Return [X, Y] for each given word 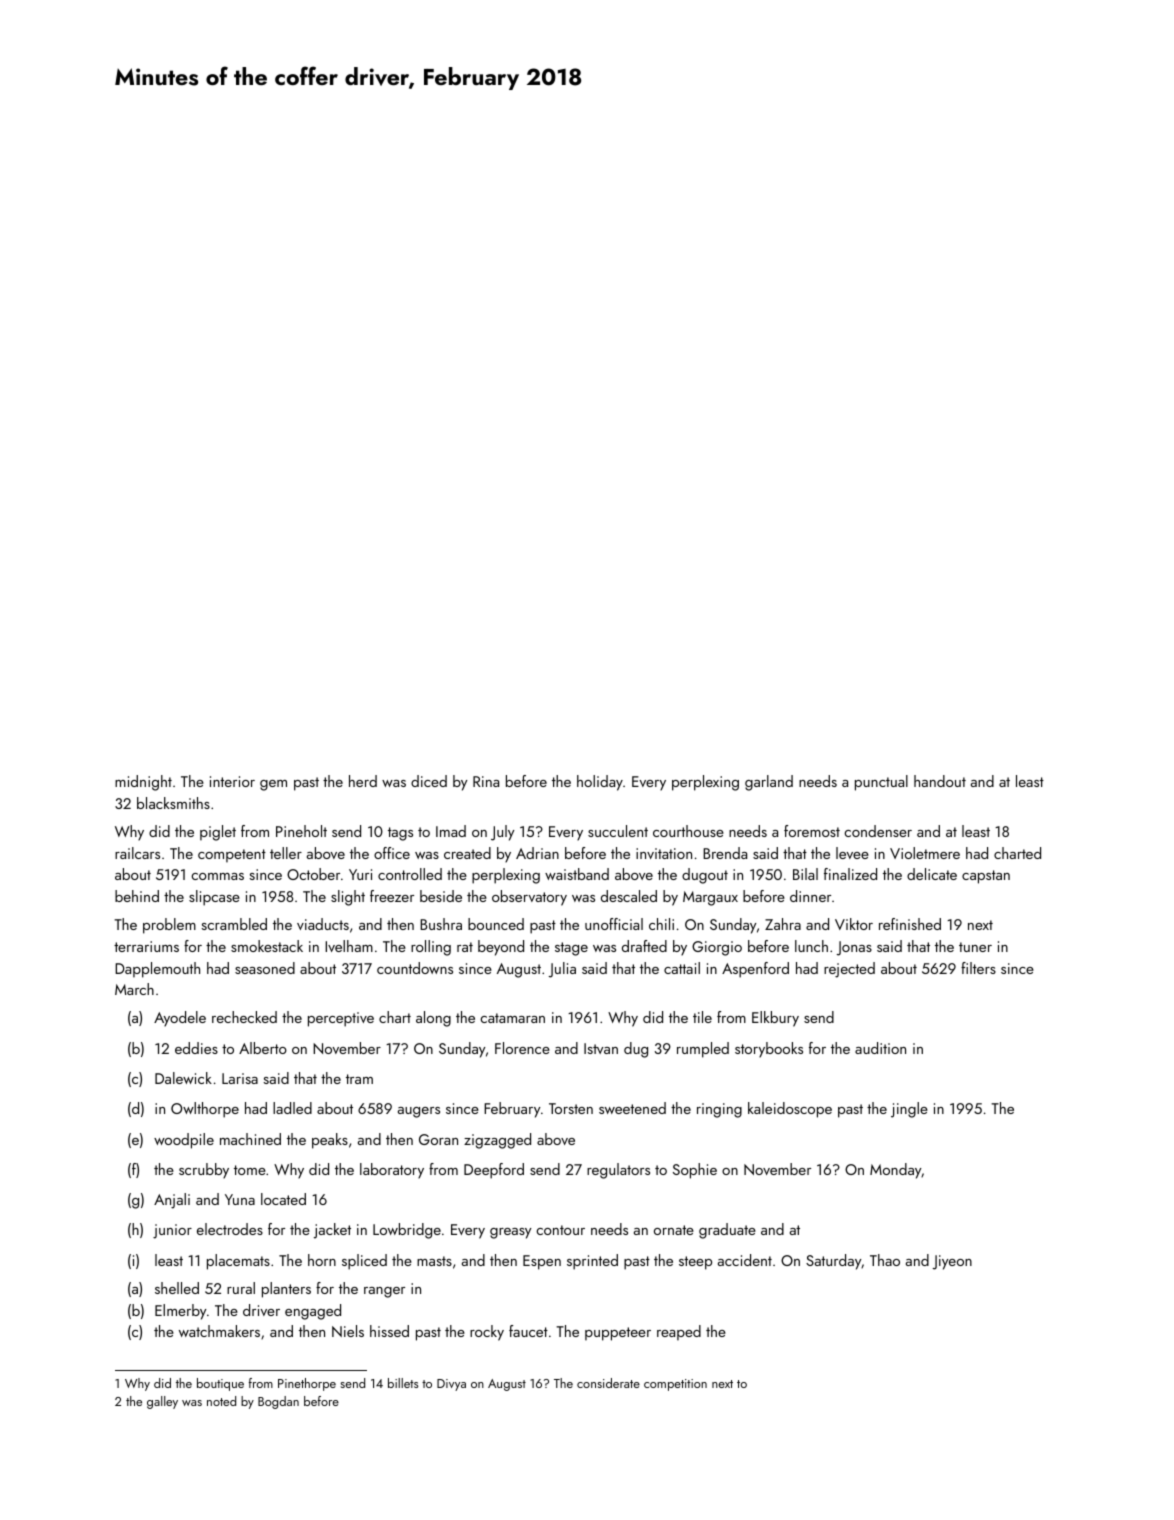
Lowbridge [407, 1231]
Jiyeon [952, 1262]
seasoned [265, 968]
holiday [600, 783]
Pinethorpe [307, 1384]
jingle [909, 1110]
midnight [143, 783]
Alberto [263, 1048]
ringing [719, 1110]
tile [702, 1017]
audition [880, 1048]
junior [172, 1231]
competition [675, 1385]
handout [940, 781]
